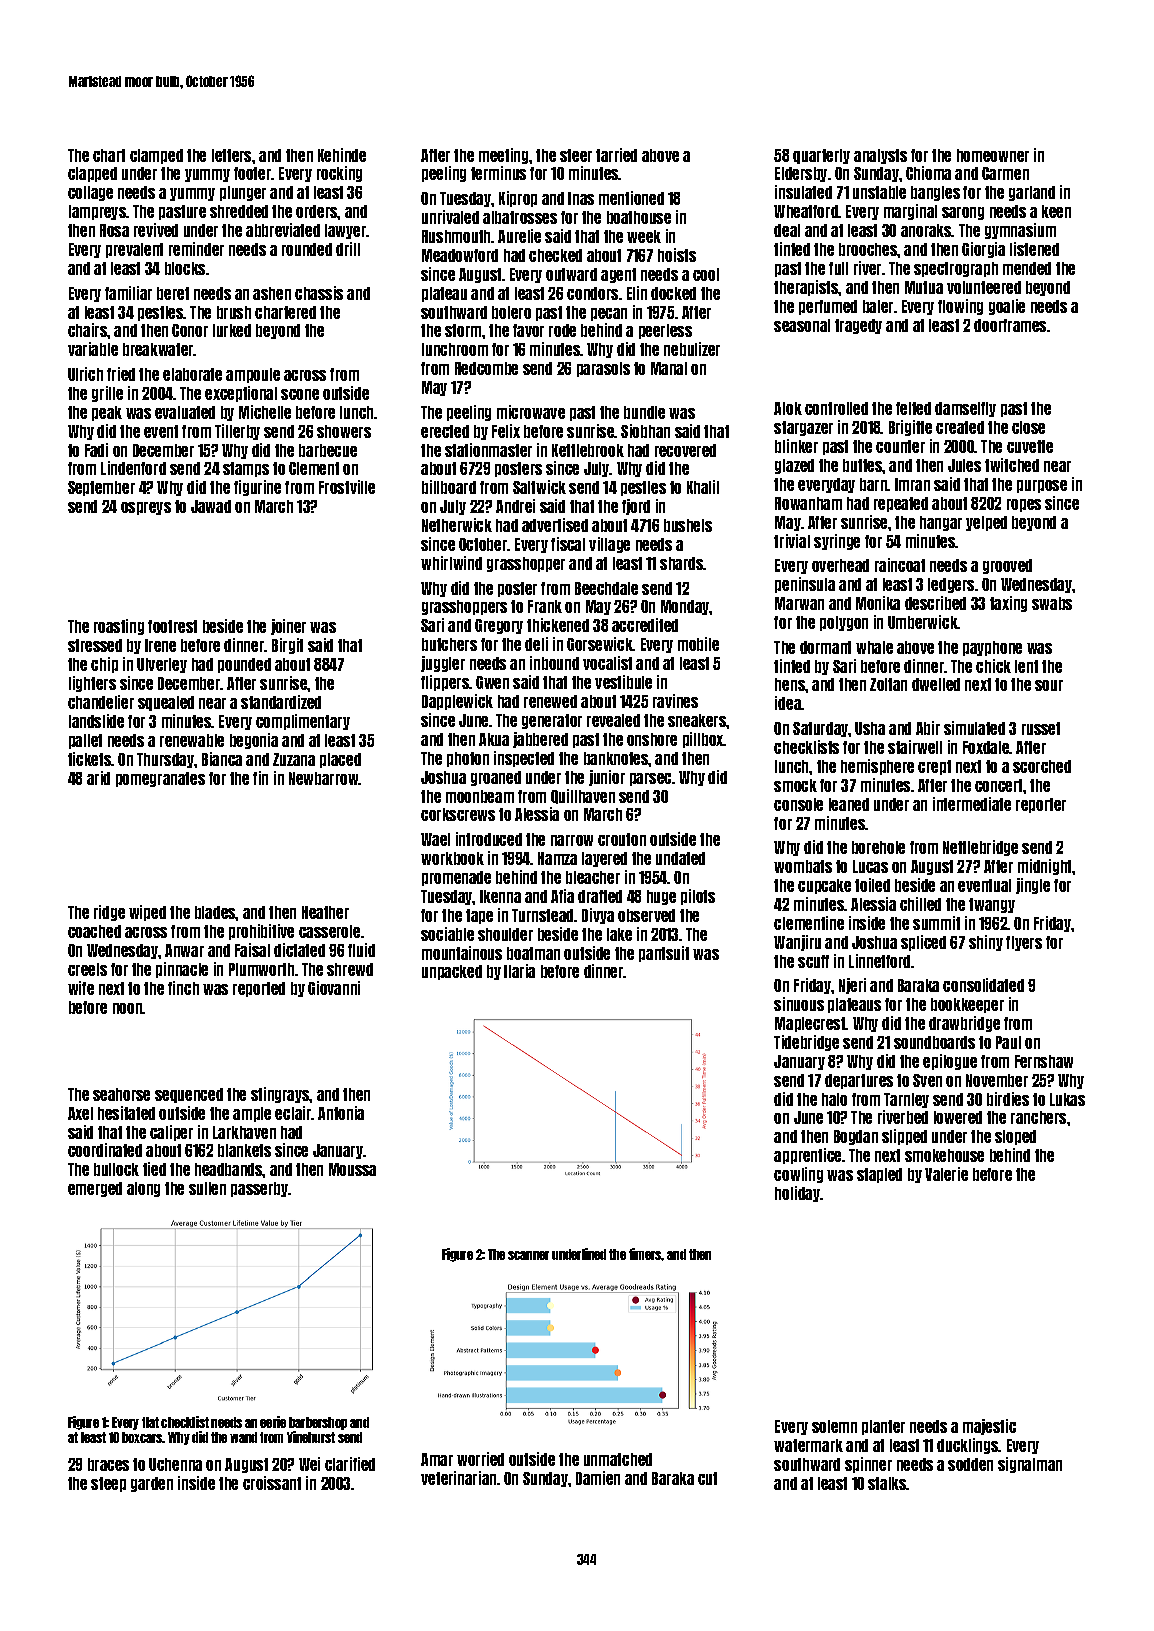 This screenshot has height=1631, width=1154. Describe the element at coordinates (260, 1189) in the screenshot. I see `passerby` at that location.
